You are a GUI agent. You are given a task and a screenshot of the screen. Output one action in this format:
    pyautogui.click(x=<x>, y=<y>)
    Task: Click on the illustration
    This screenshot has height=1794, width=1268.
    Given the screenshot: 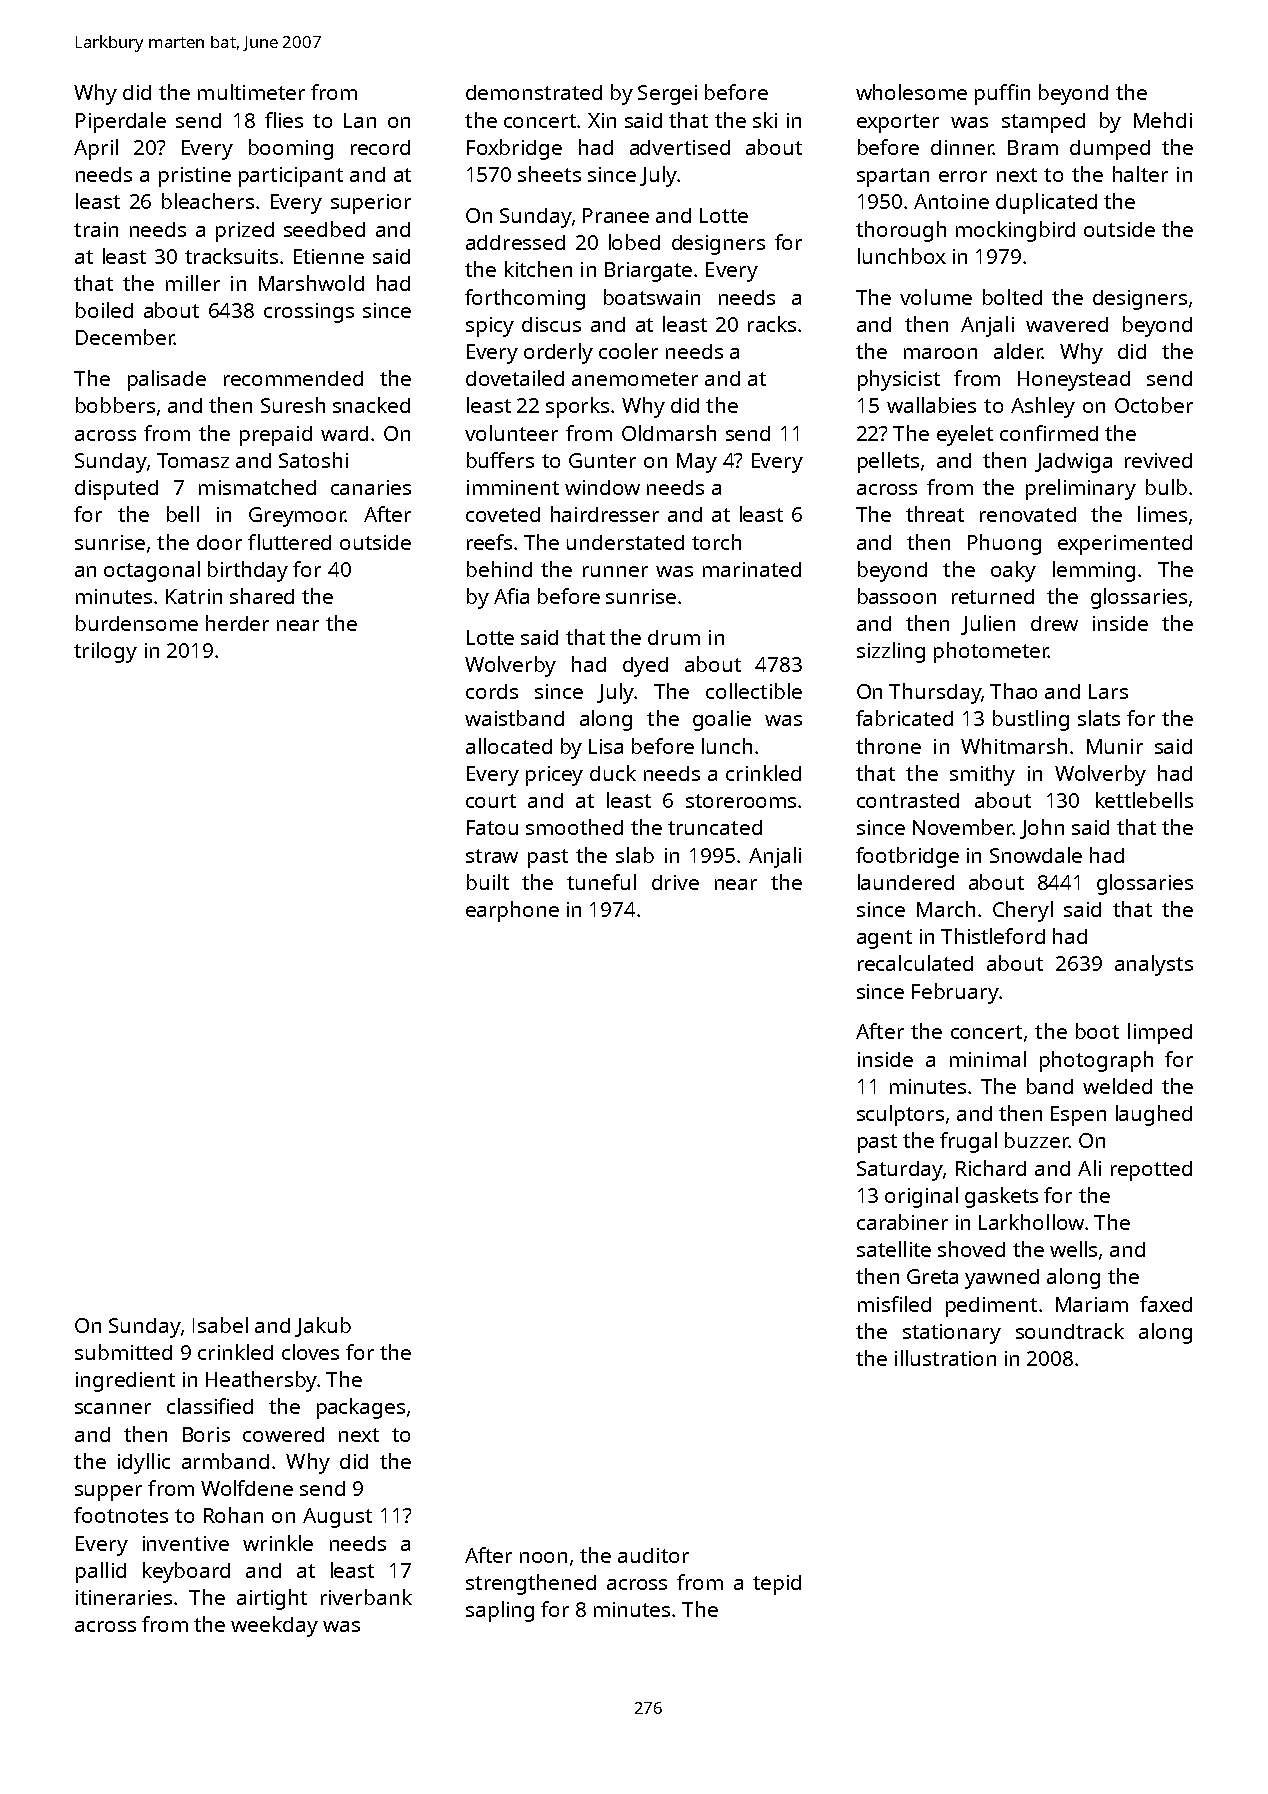 What is the action you would take?
    pyautogui.click(x=945, y=1358)
